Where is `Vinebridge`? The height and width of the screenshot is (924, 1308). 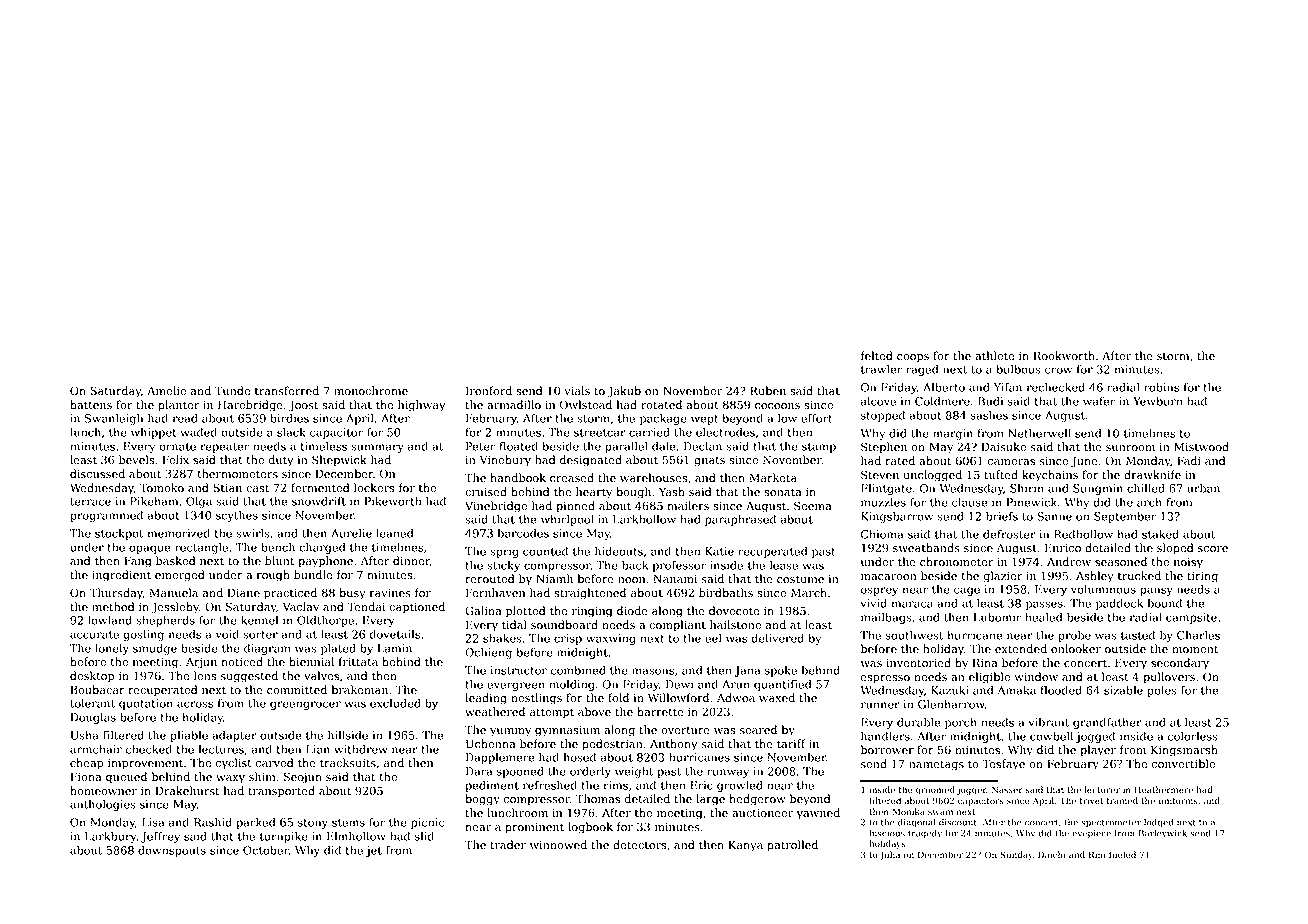 Vinebridge is located at coordinates (496, 507).
